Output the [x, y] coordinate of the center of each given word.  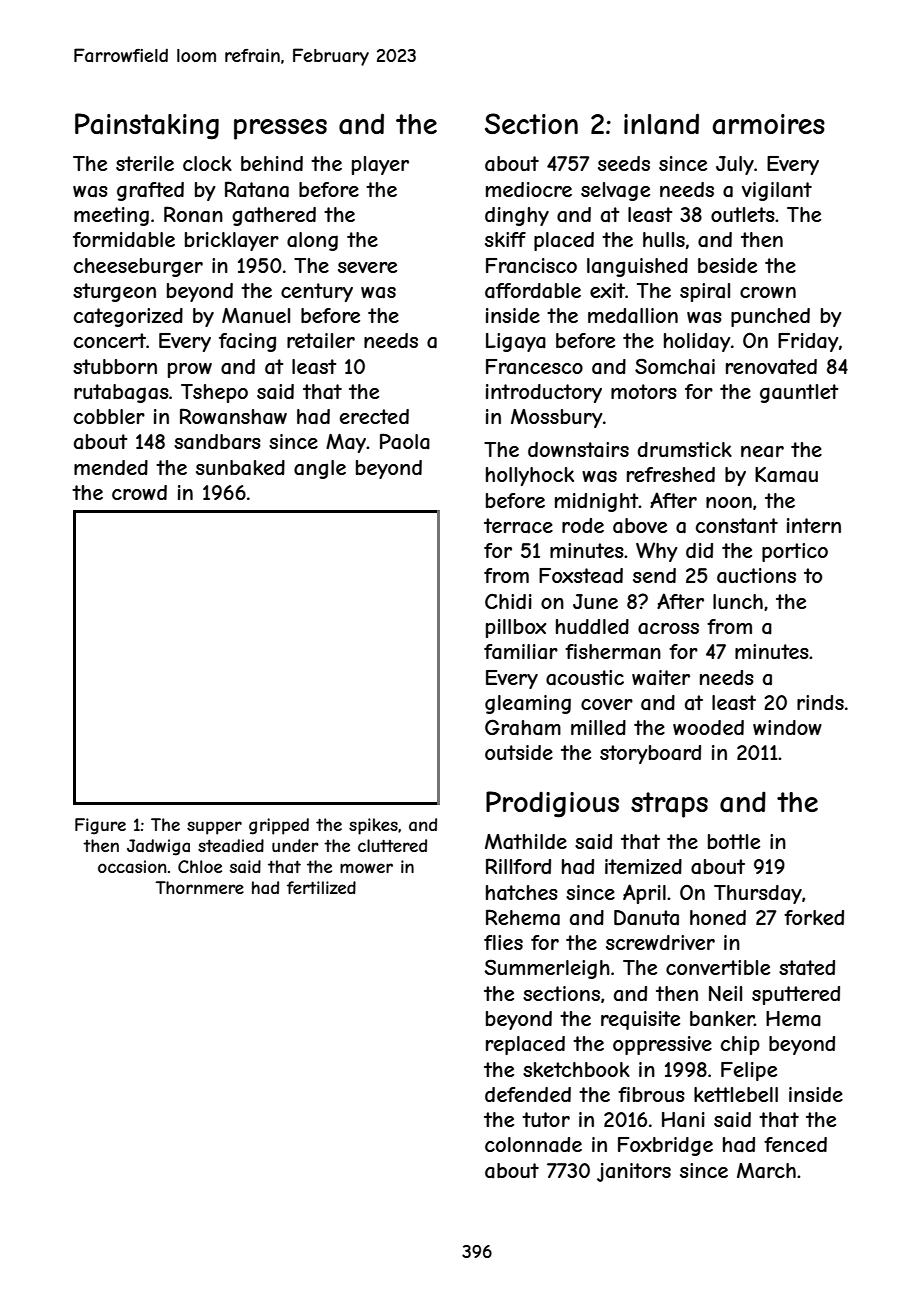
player [380, 165]
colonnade [533, 1144]
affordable [533, 291]
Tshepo [214, 393]
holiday [697, 342]
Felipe [749, 1071]
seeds [624, 163]
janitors [634, 1172]
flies [503, 942]
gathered [274, 216]
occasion [132, 866]
